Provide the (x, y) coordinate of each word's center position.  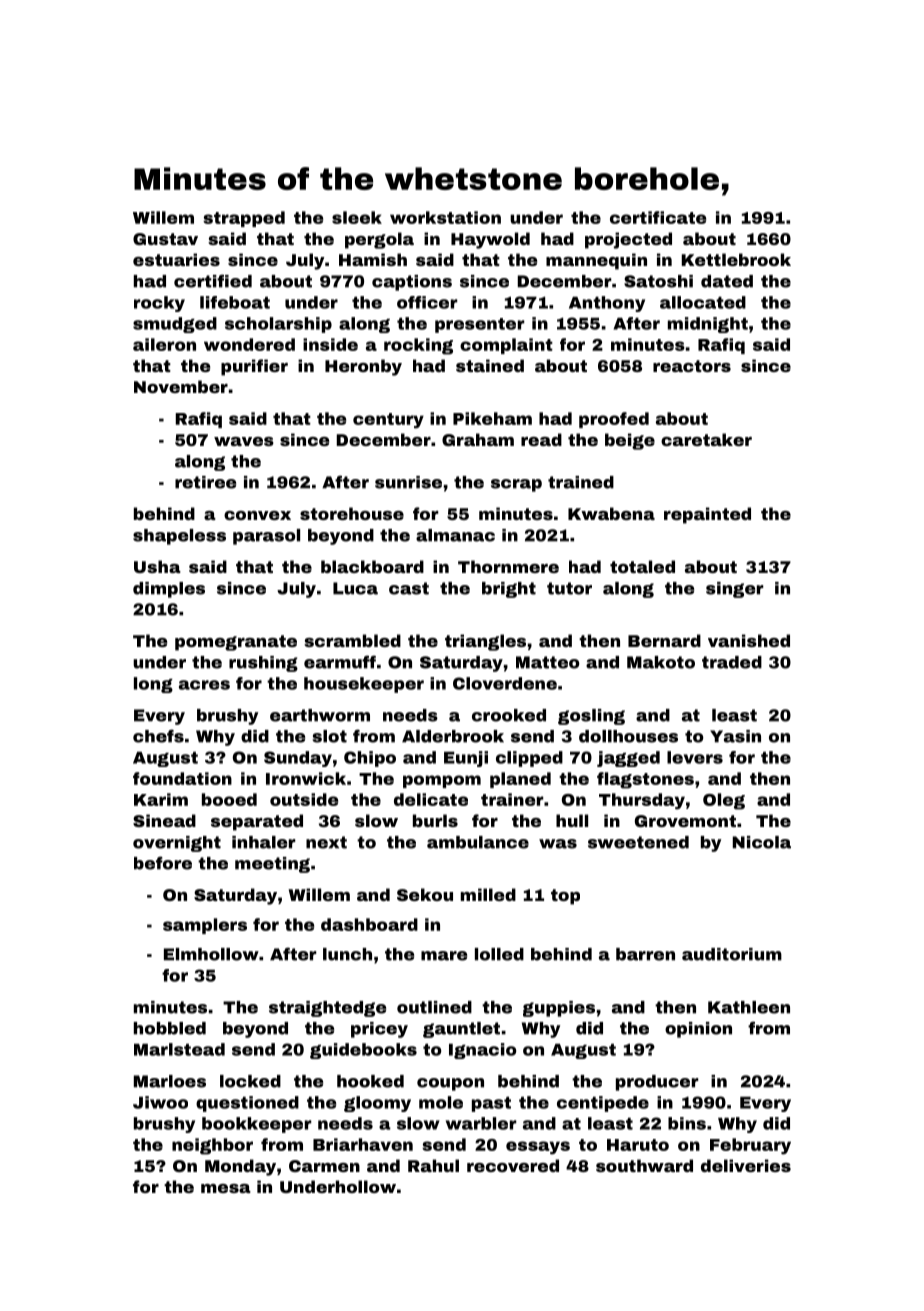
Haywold (490, 240)
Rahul (433, 1165)
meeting (272, 865)
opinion (698, 1030)
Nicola (762, 842)
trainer (512, 799)
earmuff (340, 662)
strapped (244, 219)
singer (735, 590)
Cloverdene (505, 683)
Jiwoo (160, 1102)
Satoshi (658, 281)
